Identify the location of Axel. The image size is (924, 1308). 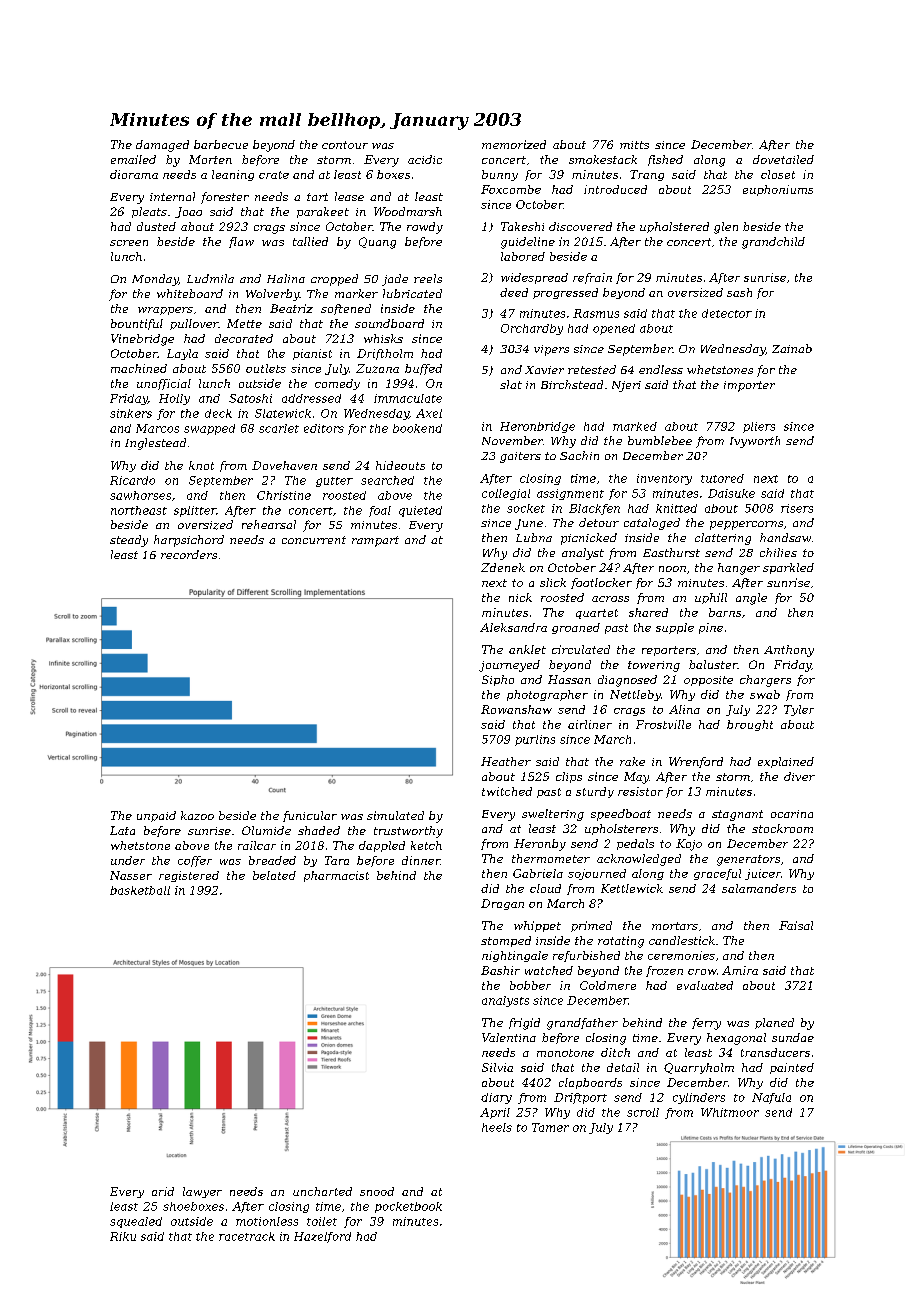
(429, 413).
